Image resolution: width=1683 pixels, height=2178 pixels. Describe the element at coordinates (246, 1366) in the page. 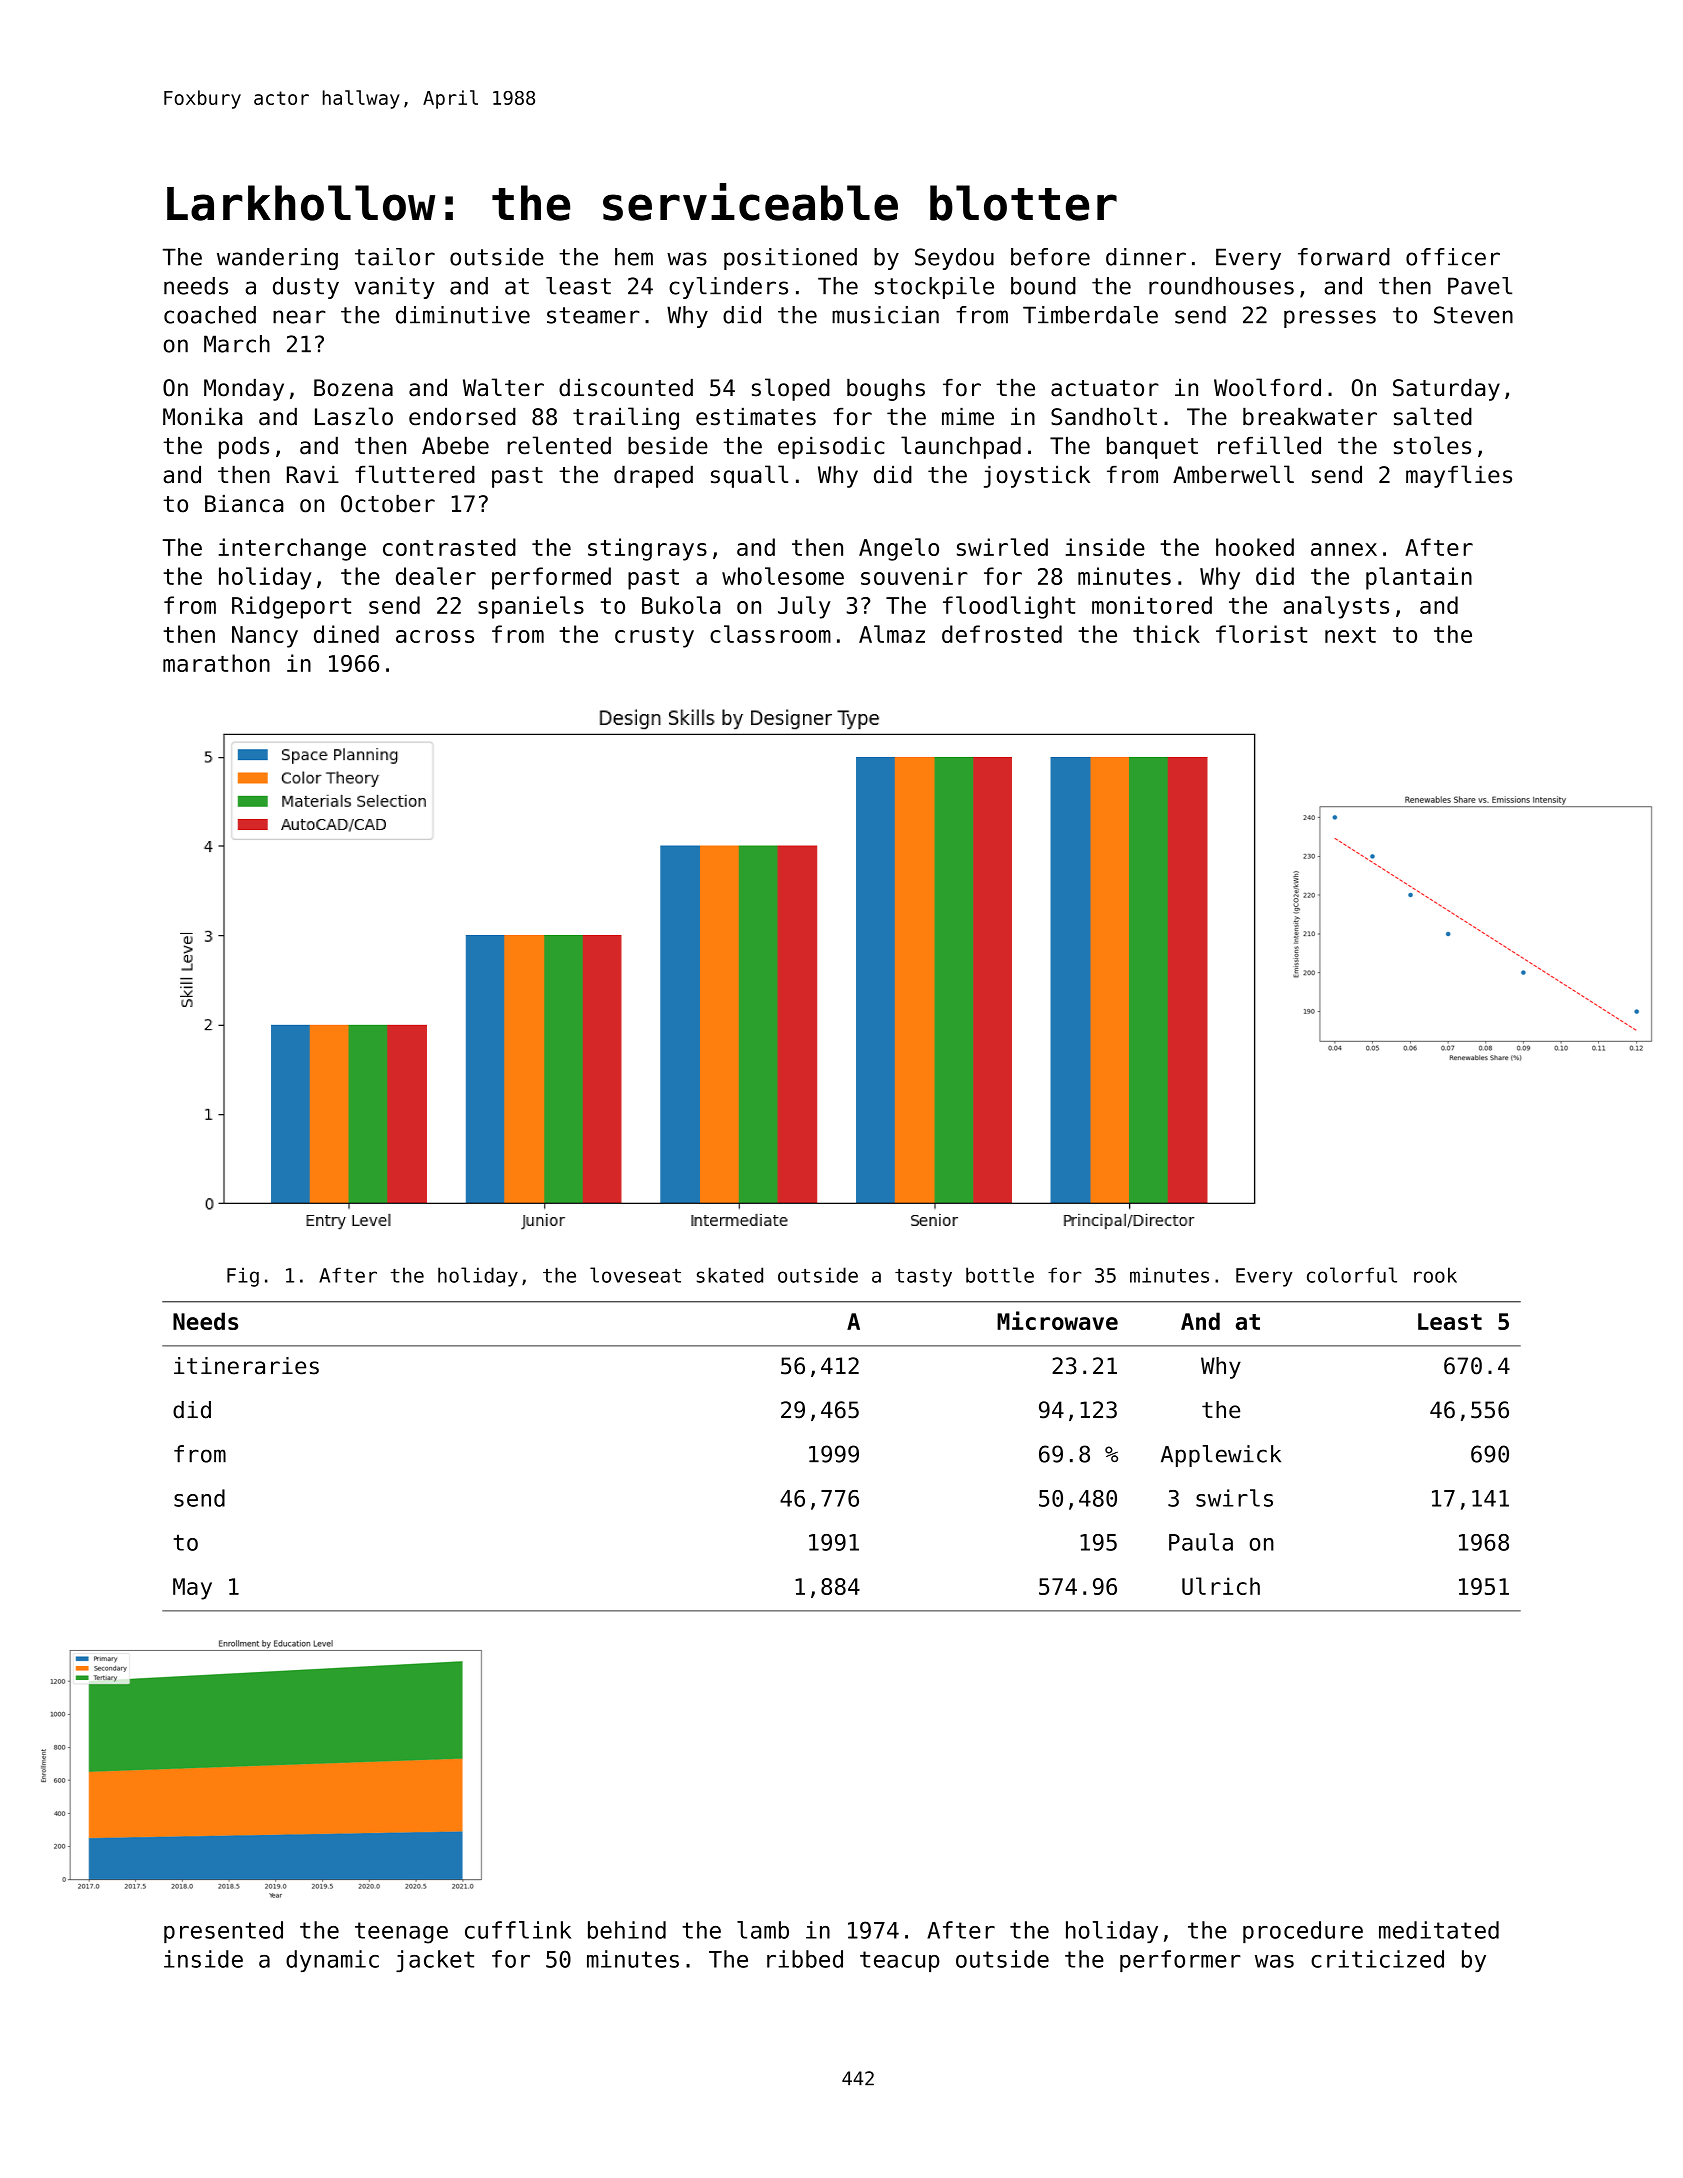

I see `itineraries` at that location.
